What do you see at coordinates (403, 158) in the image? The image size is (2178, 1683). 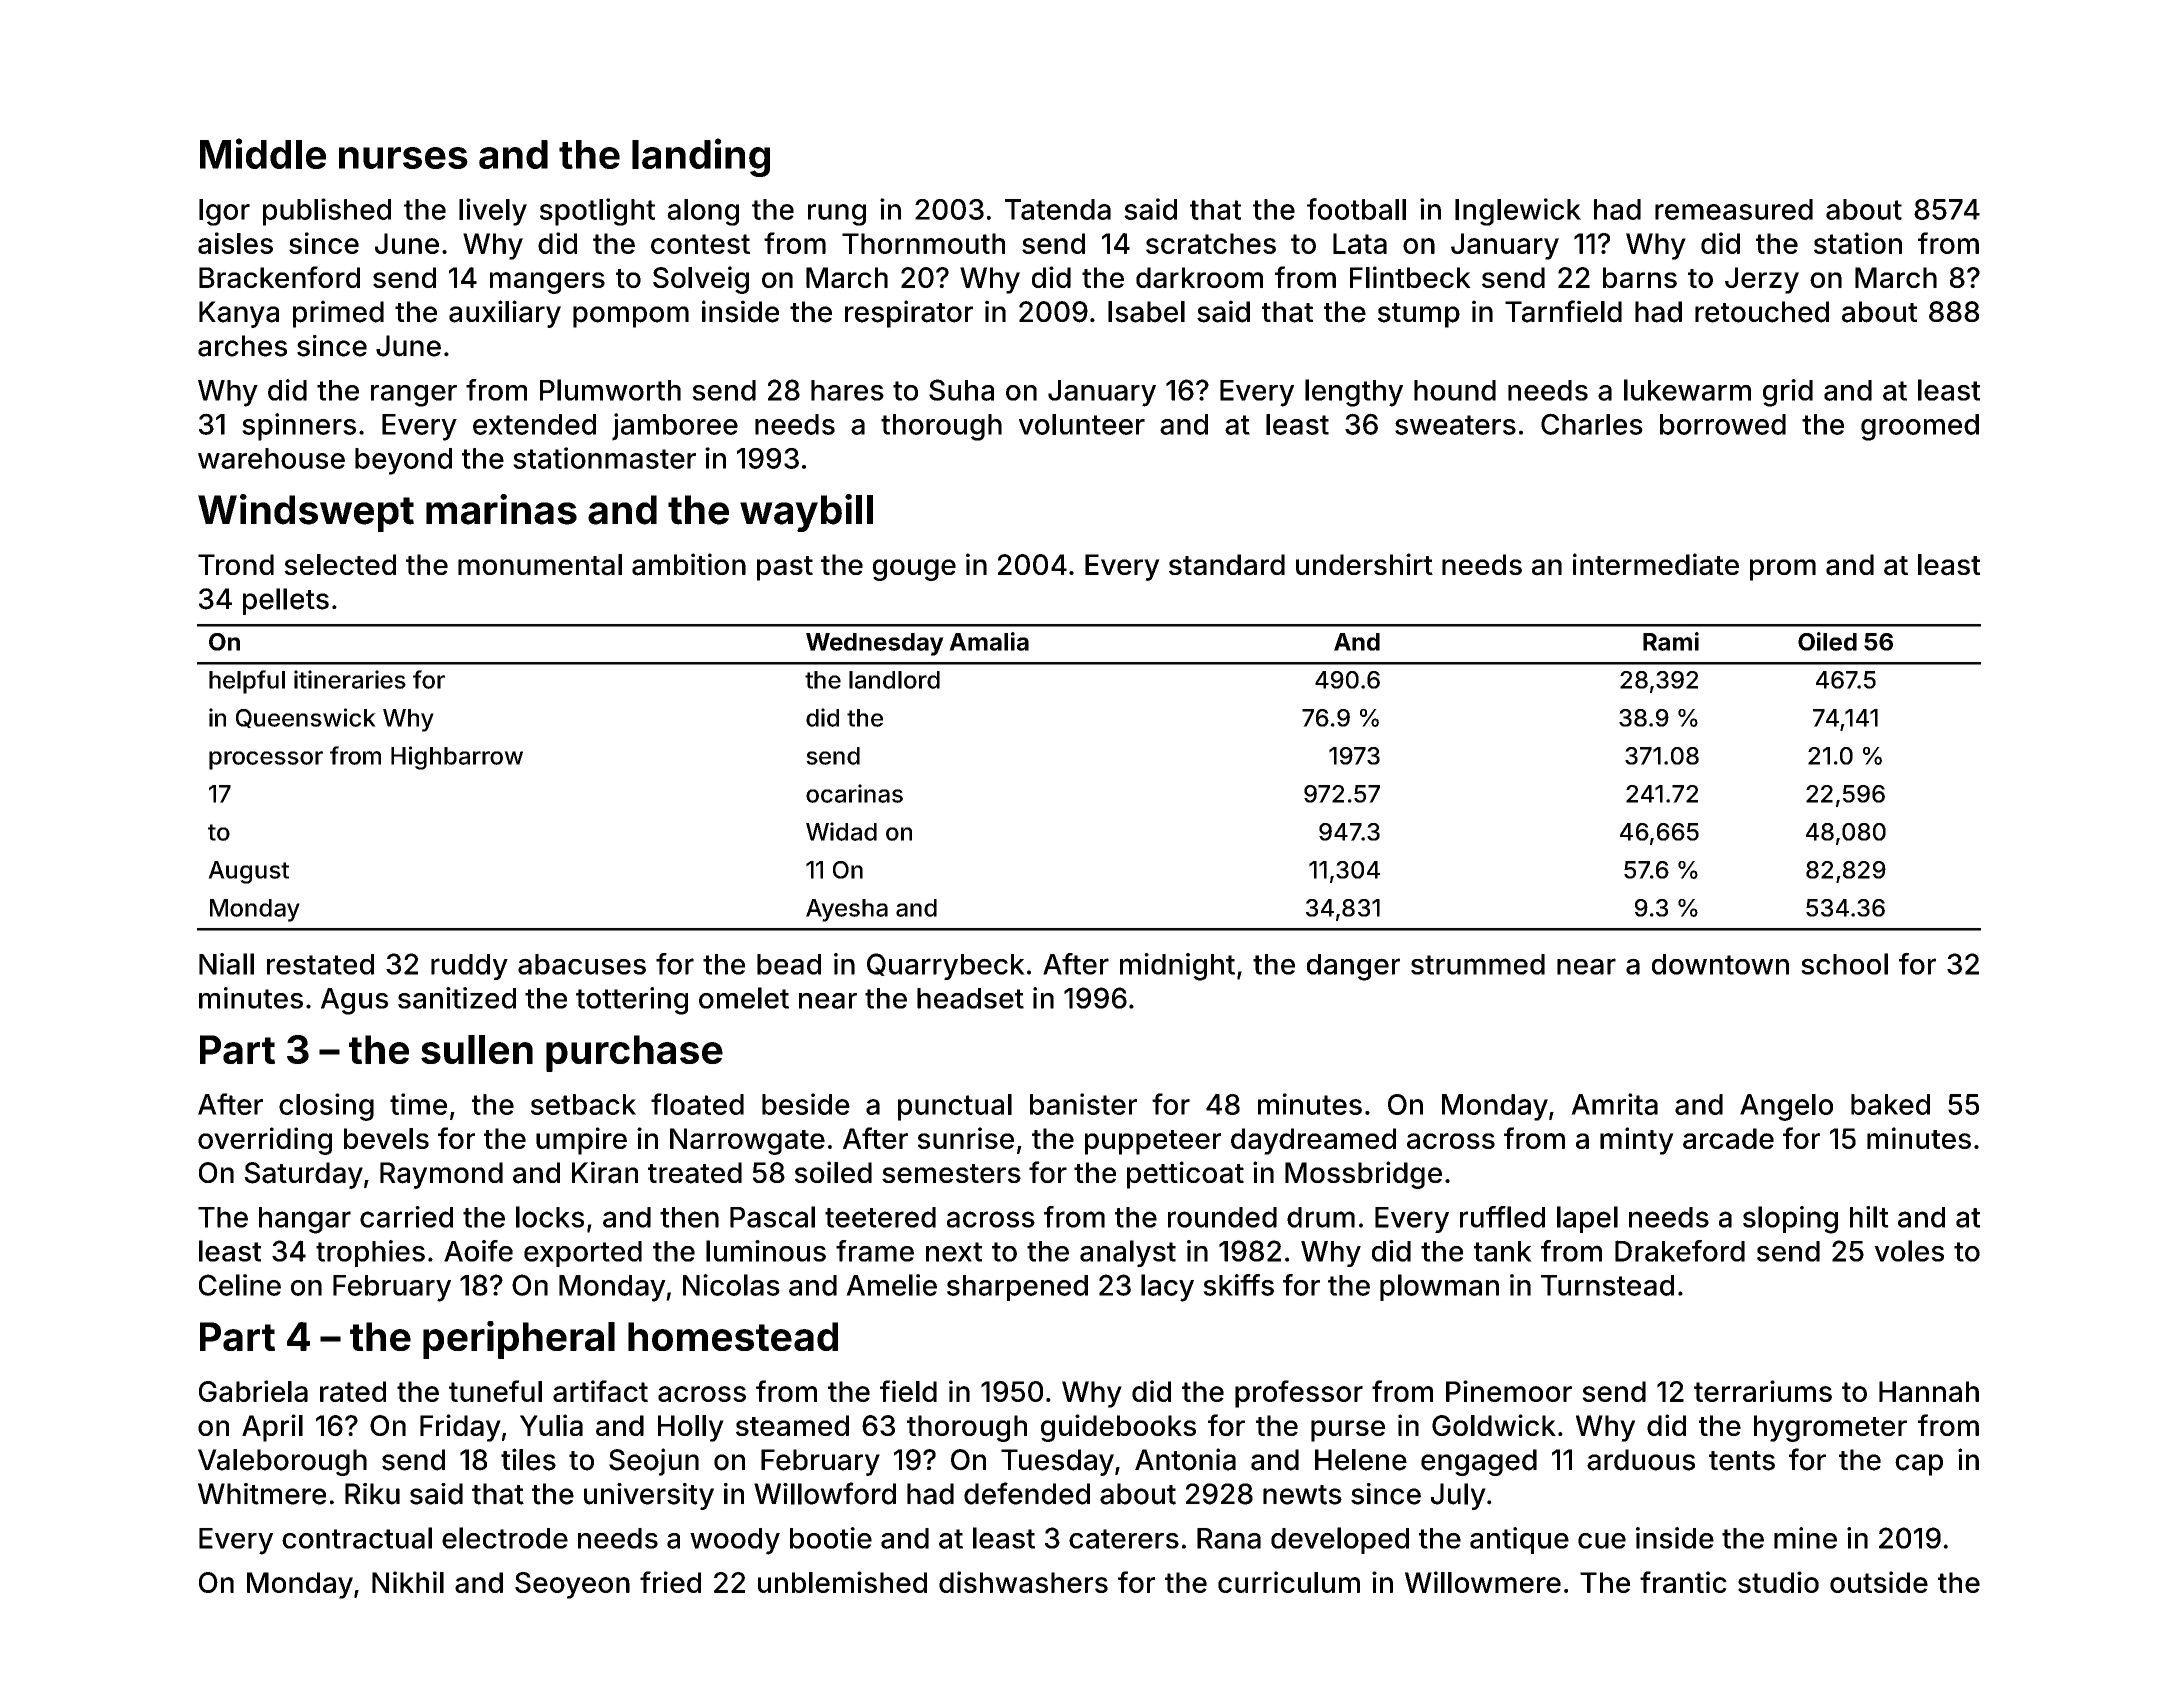 I see `nurses` at bounding box center [403, 158].
